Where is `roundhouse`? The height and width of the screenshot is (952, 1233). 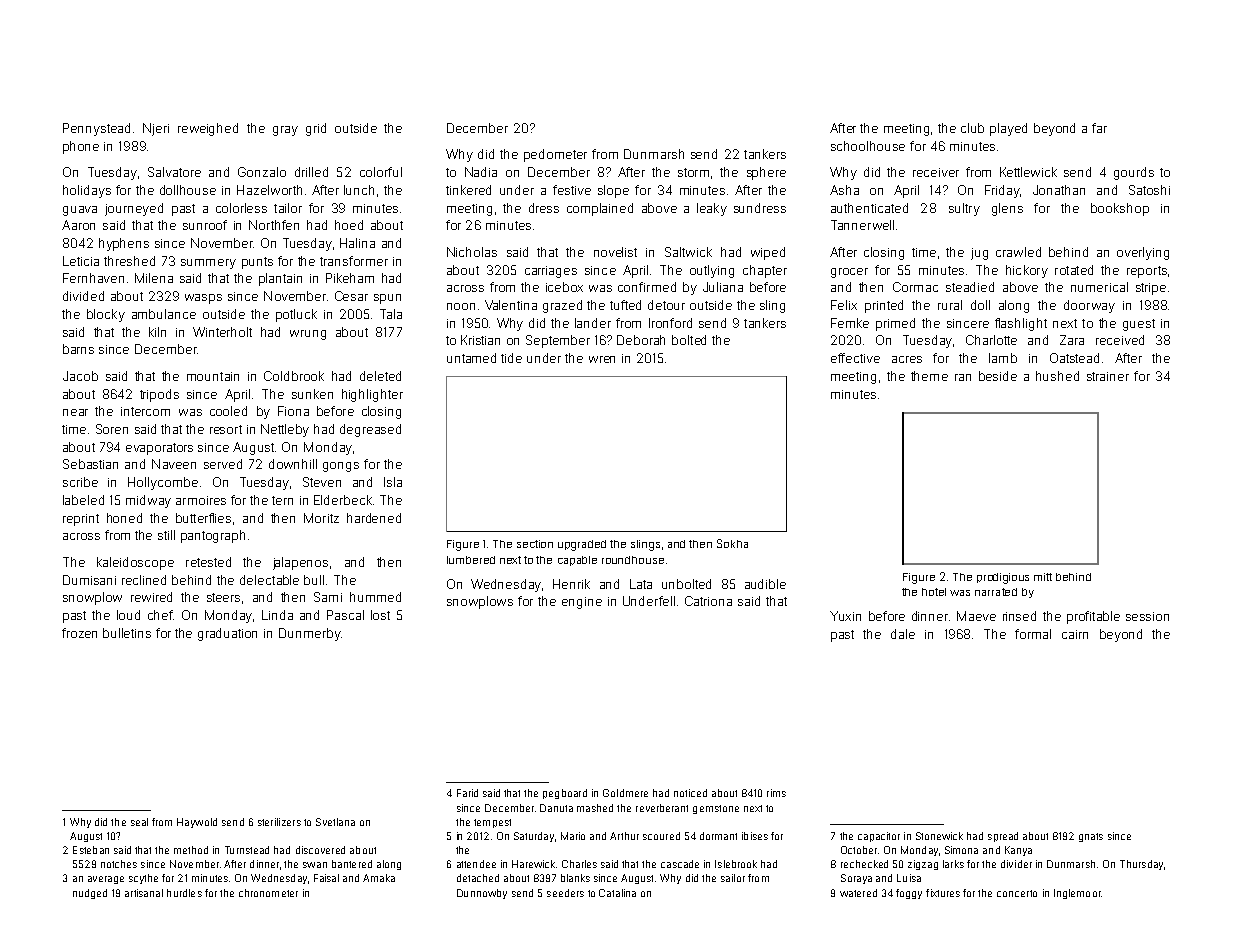 roundhouse is located at coordinates (633, 560).
